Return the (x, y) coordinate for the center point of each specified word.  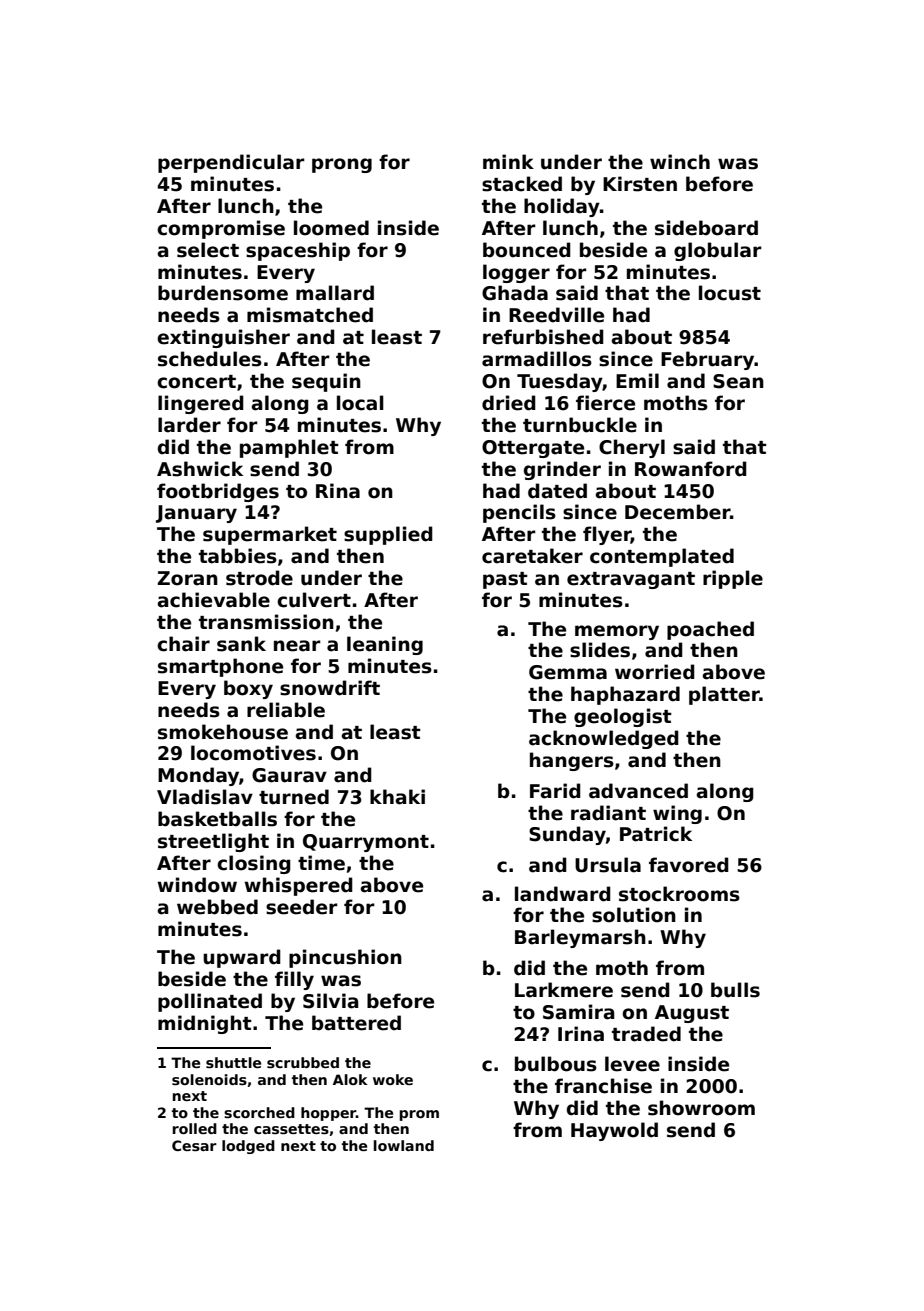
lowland (404, 1145)
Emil (637, 380)
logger (516, 273)
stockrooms (679, 894)
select (208, 250)
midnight (205, 1024)
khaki (397, 797)
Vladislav (205, 797)
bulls (735, 990)
